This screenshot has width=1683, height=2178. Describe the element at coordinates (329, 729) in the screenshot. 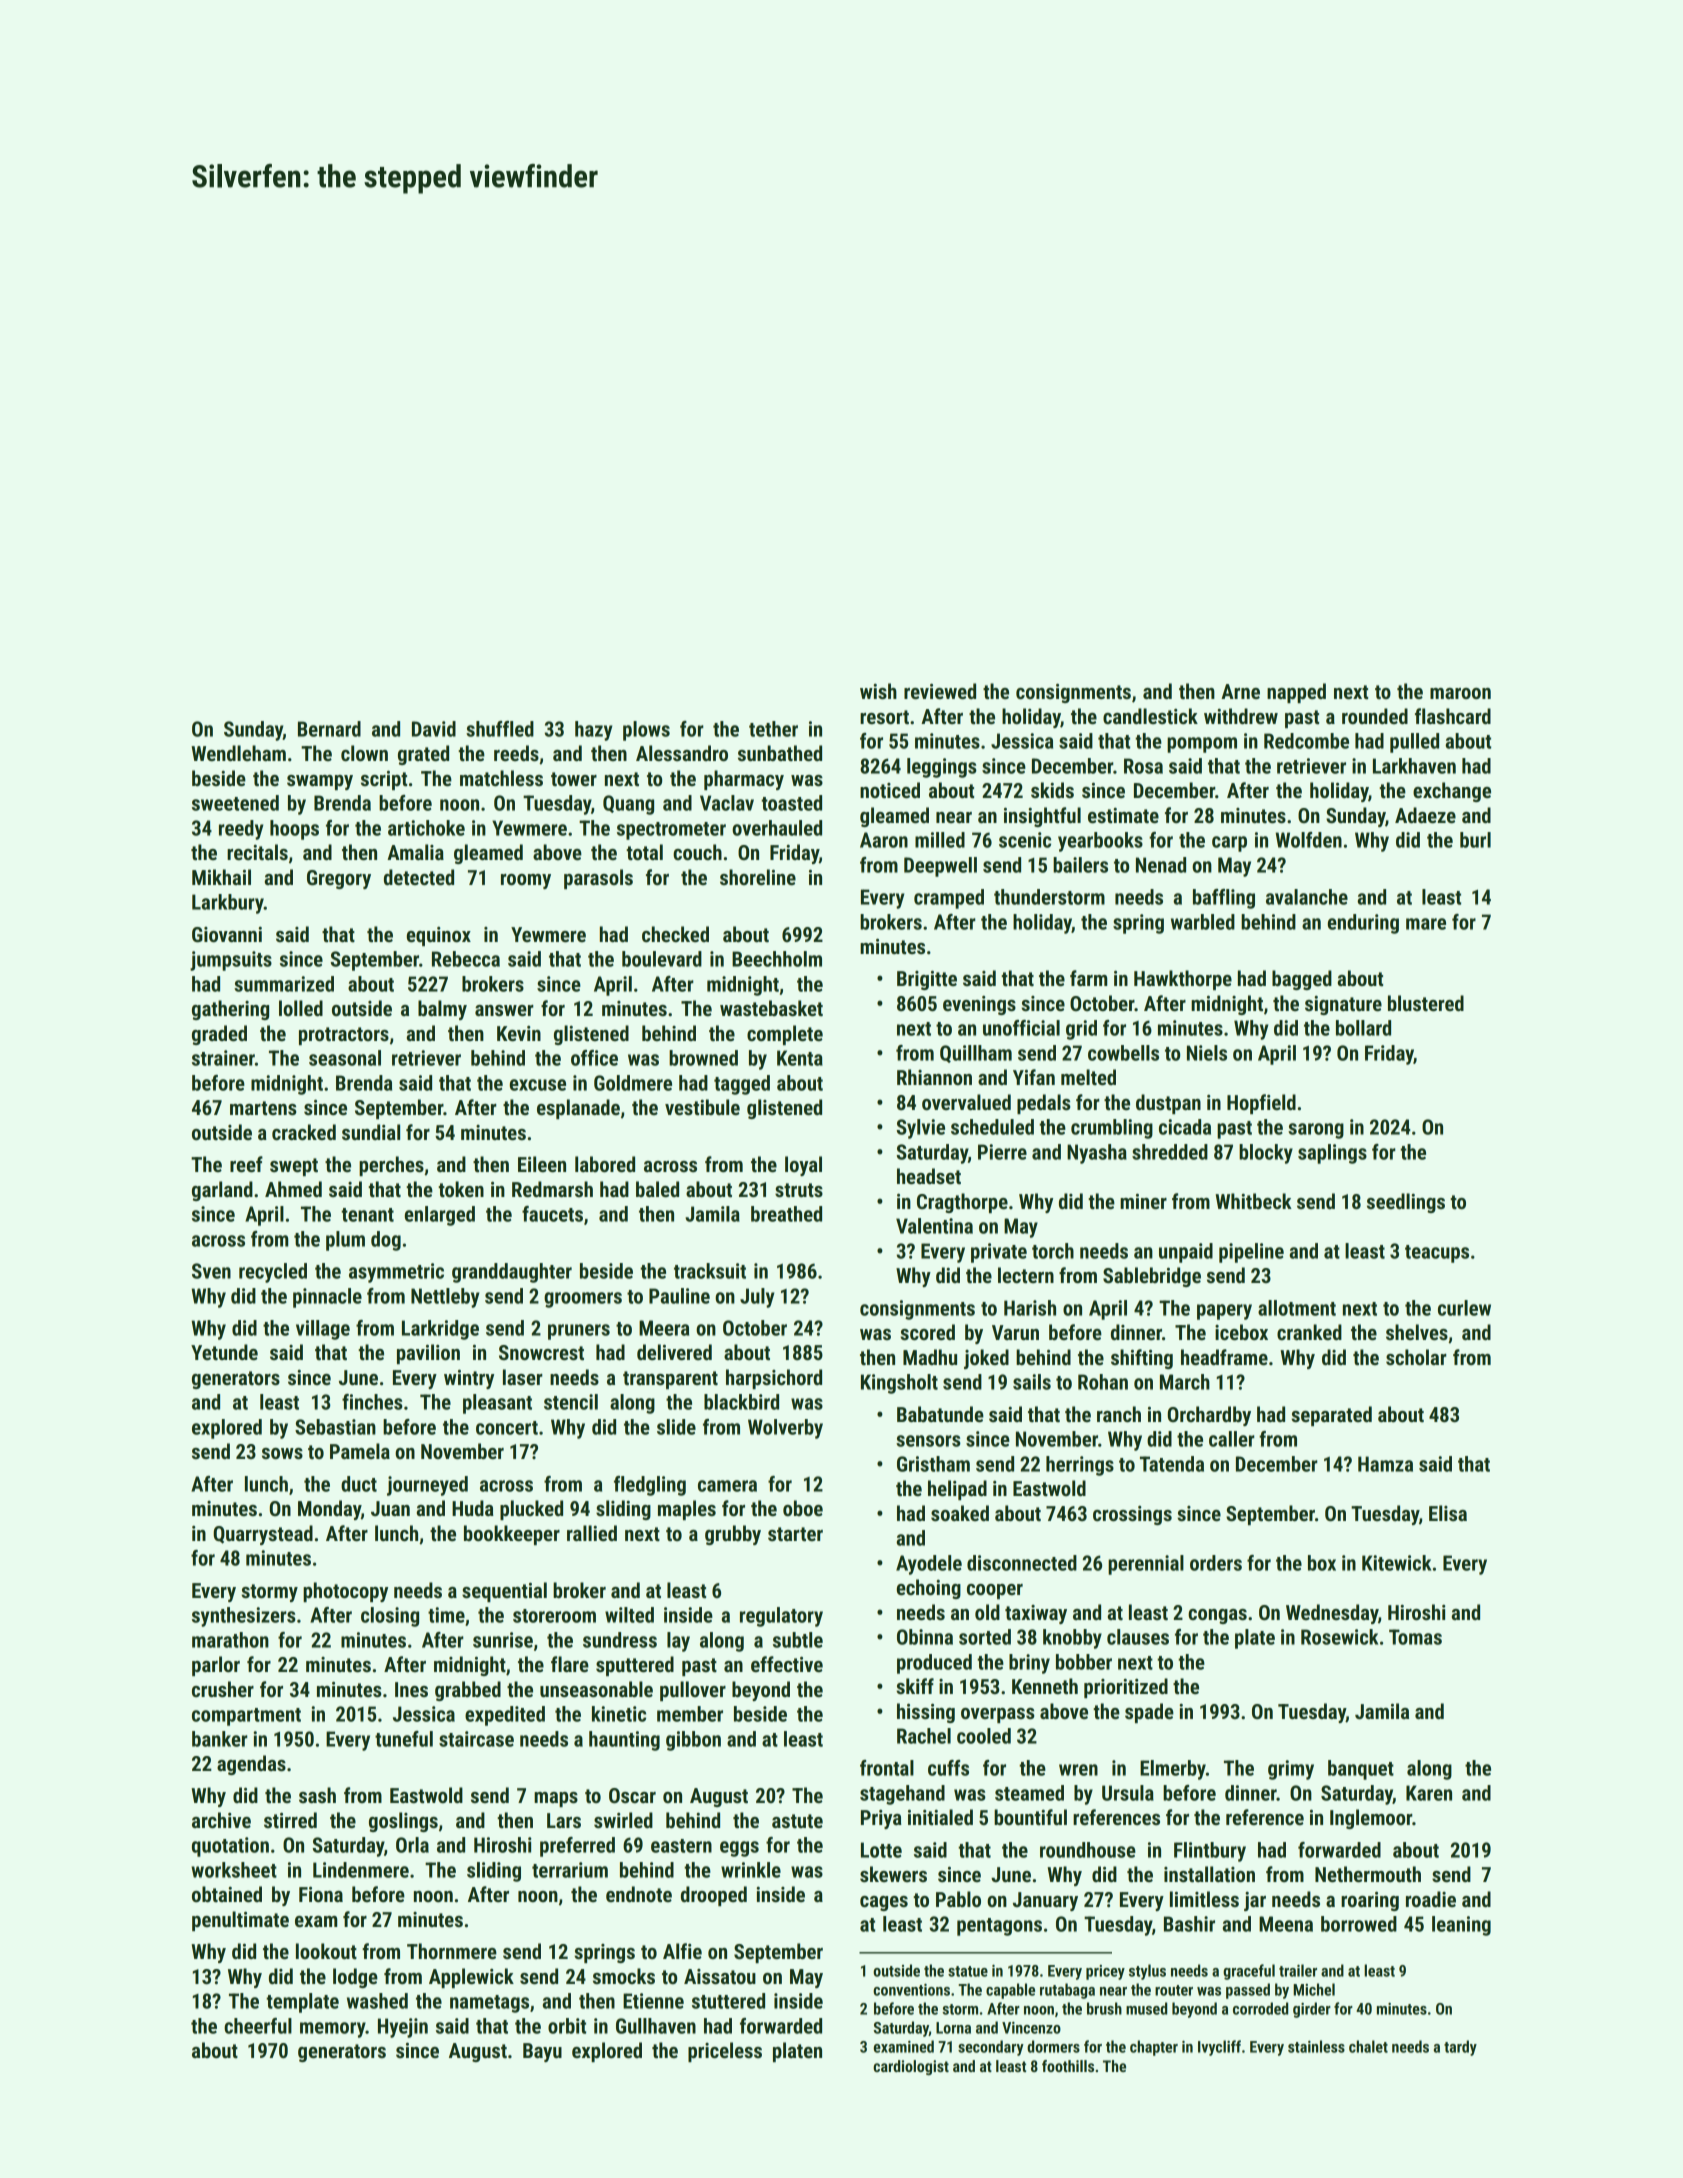

I see `Bernard` at that location.
